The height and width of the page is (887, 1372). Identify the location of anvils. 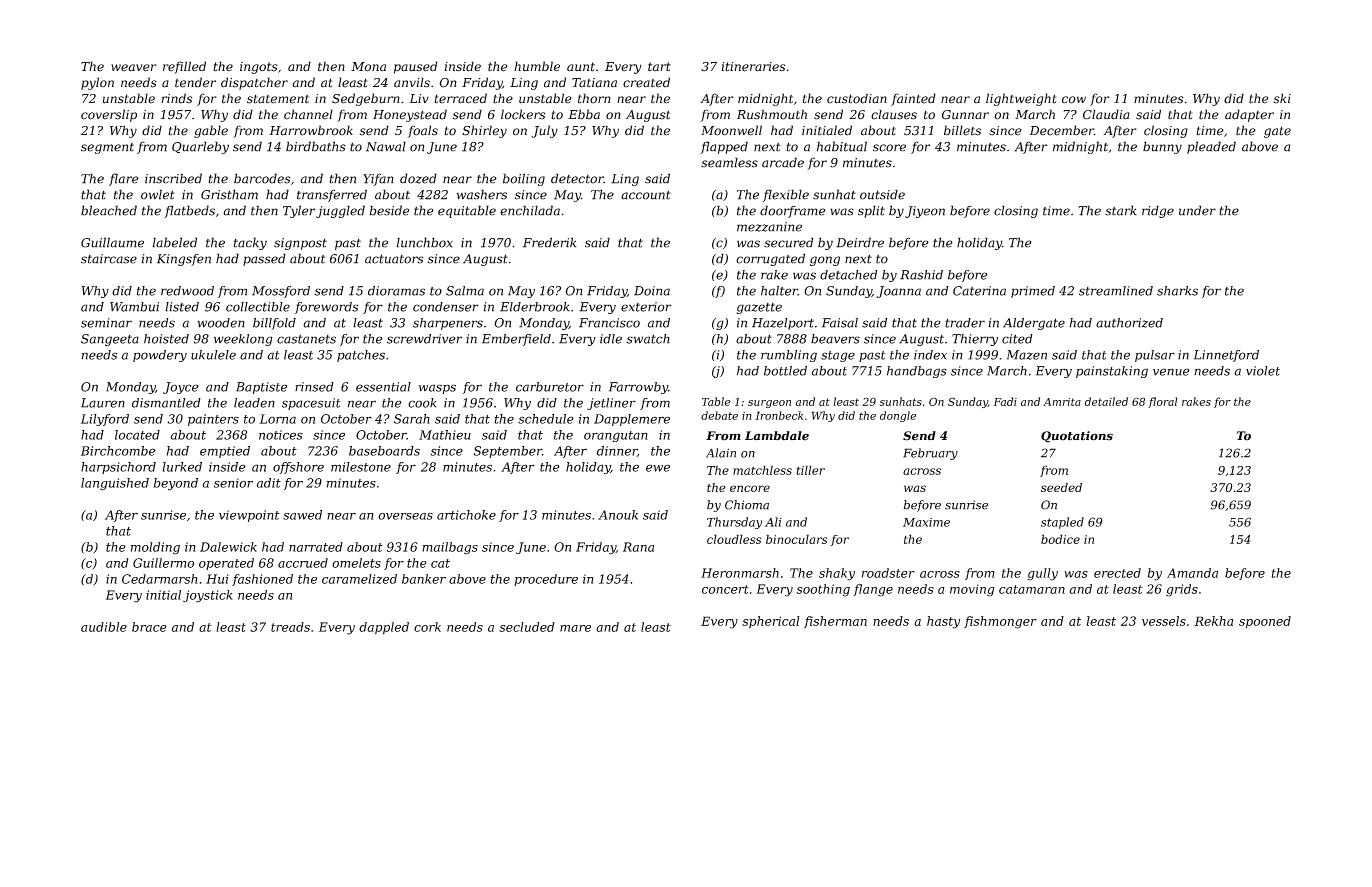
(412, 82).
